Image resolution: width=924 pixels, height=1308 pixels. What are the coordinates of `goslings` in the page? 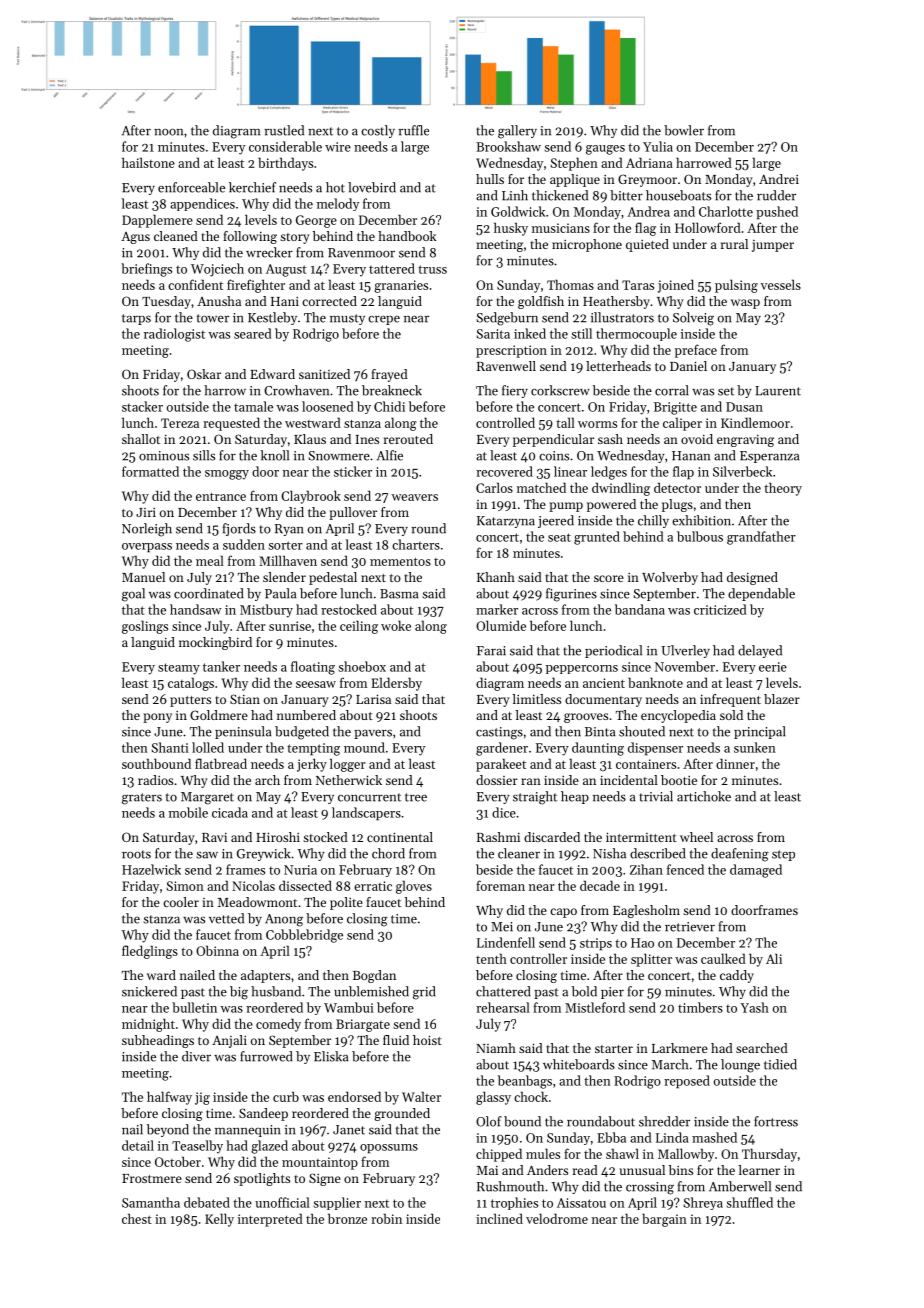 It's located at (145, 627).
